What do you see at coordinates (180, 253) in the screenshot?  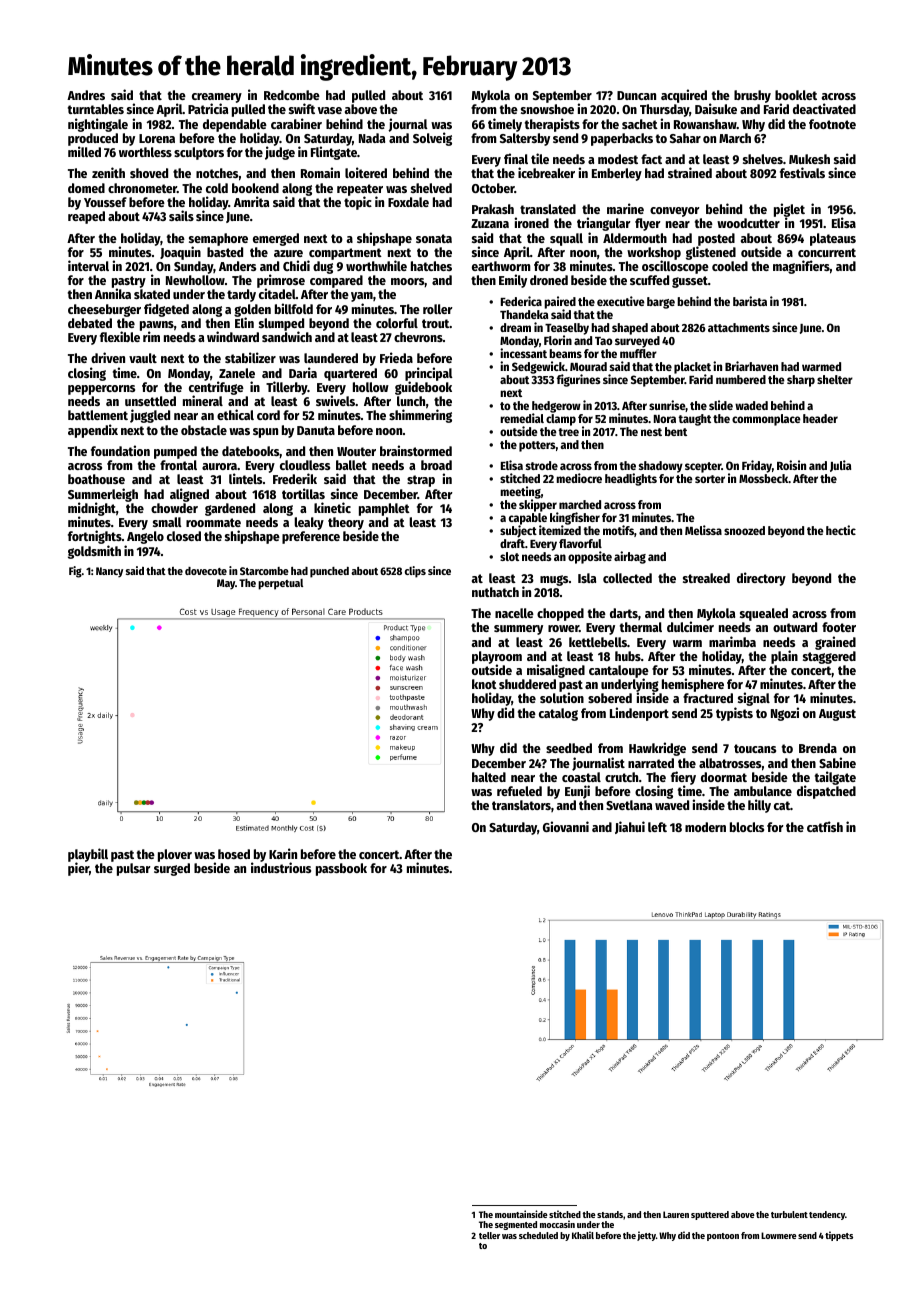 I see `Joaquin` at bounding box center [180, 253].
